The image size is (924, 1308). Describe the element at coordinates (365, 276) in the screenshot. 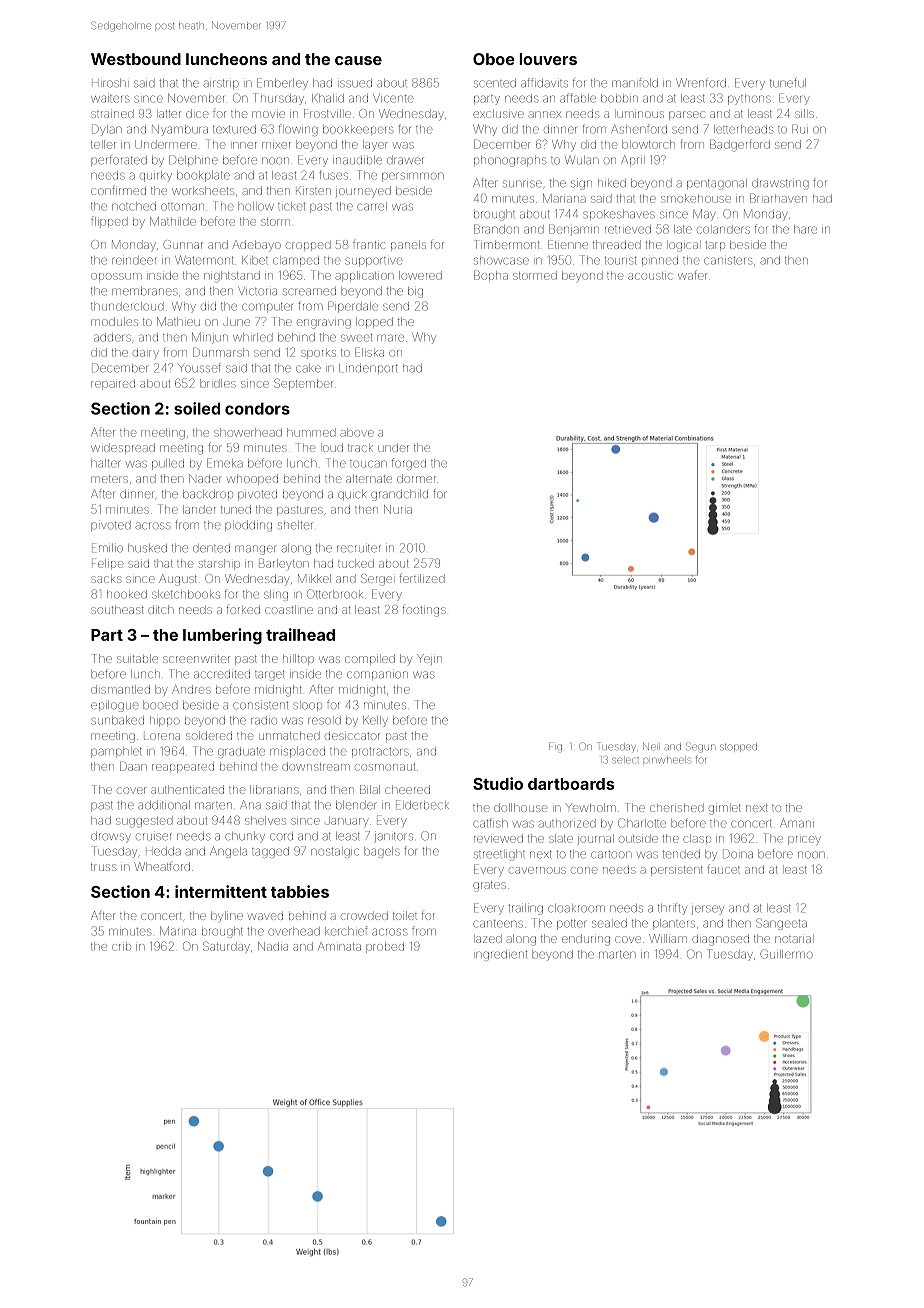

I see `application` at that location.
